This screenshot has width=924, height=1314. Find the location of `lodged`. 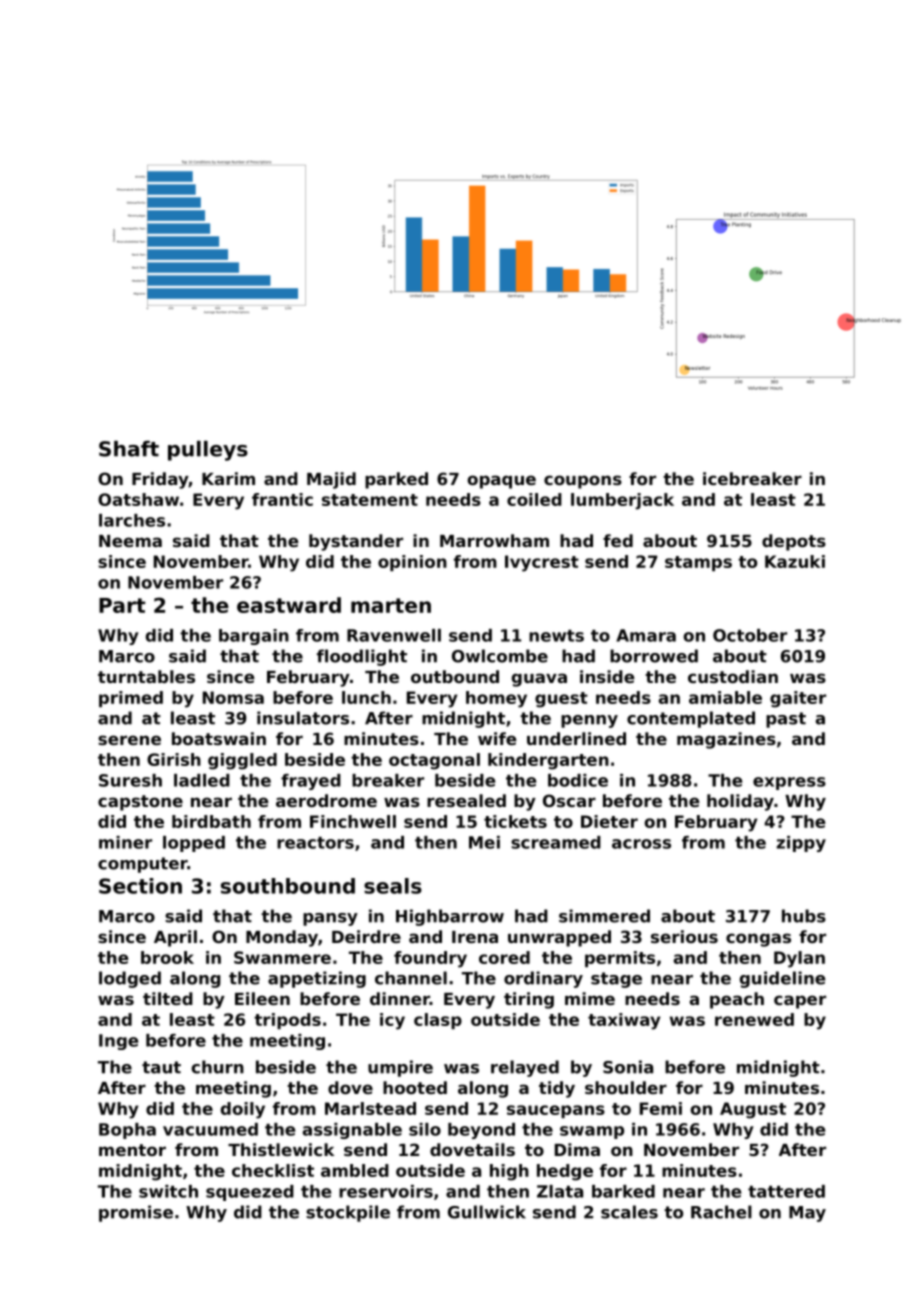

lodged is located at coordinates (130, 979).
